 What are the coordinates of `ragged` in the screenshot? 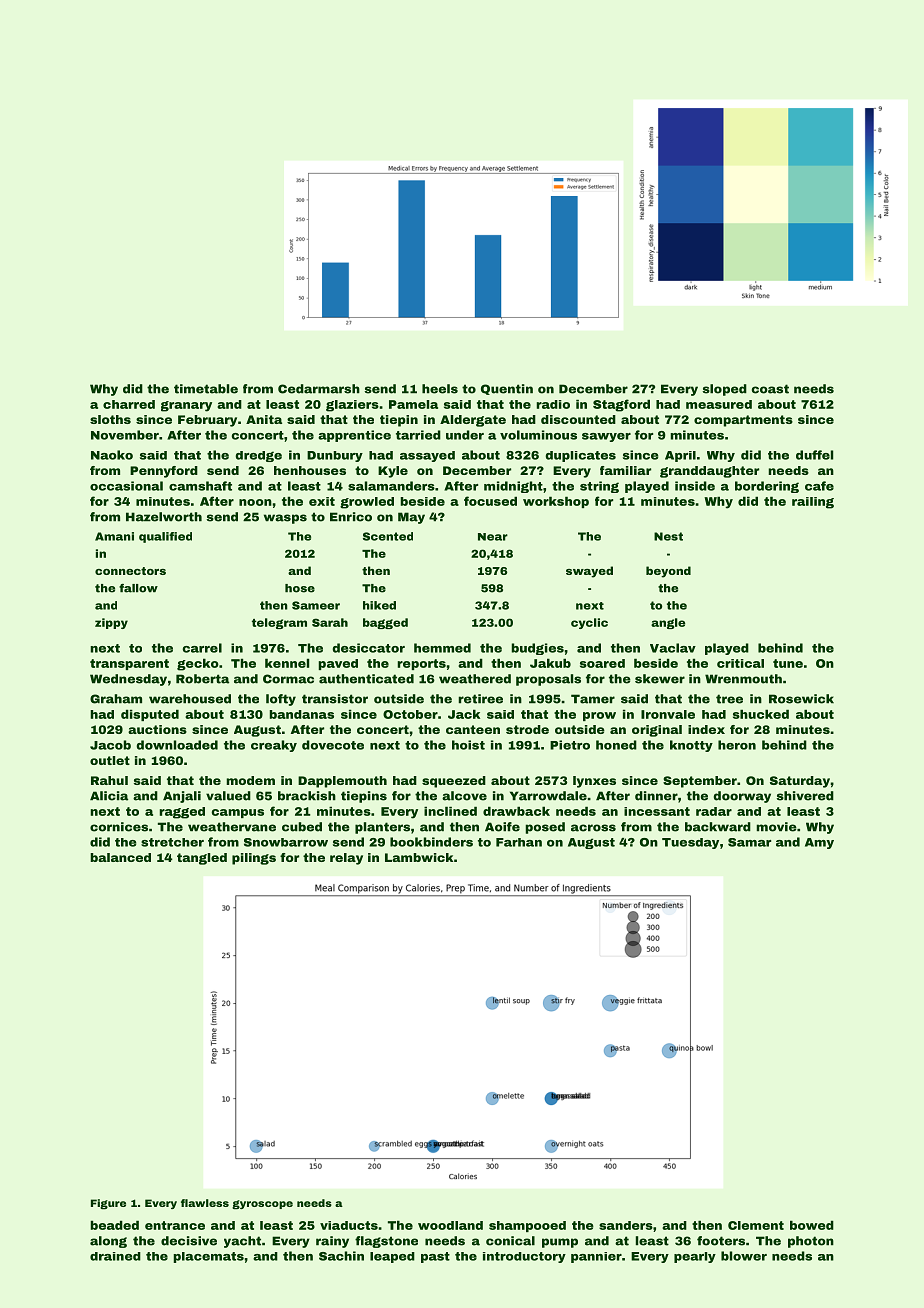 It's located at (182, 813).
